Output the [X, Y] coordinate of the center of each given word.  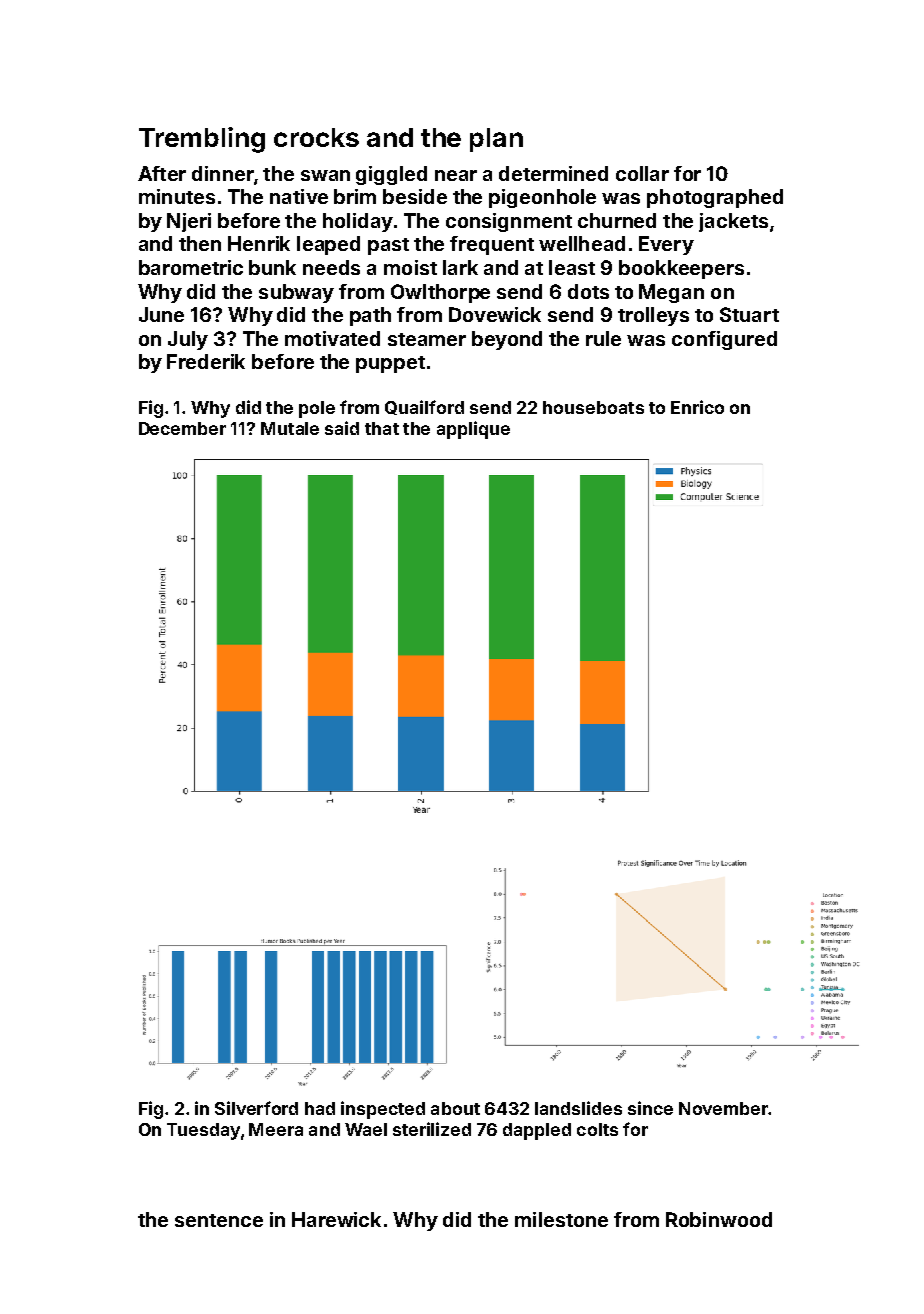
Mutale [290, 428]
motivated [332, 338]
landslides [578, 1108]
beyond [507, 340]
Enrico [697, 407]
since [650, 1108]
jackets [733, 222]
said [342, 428]
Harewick [336, 1219]
